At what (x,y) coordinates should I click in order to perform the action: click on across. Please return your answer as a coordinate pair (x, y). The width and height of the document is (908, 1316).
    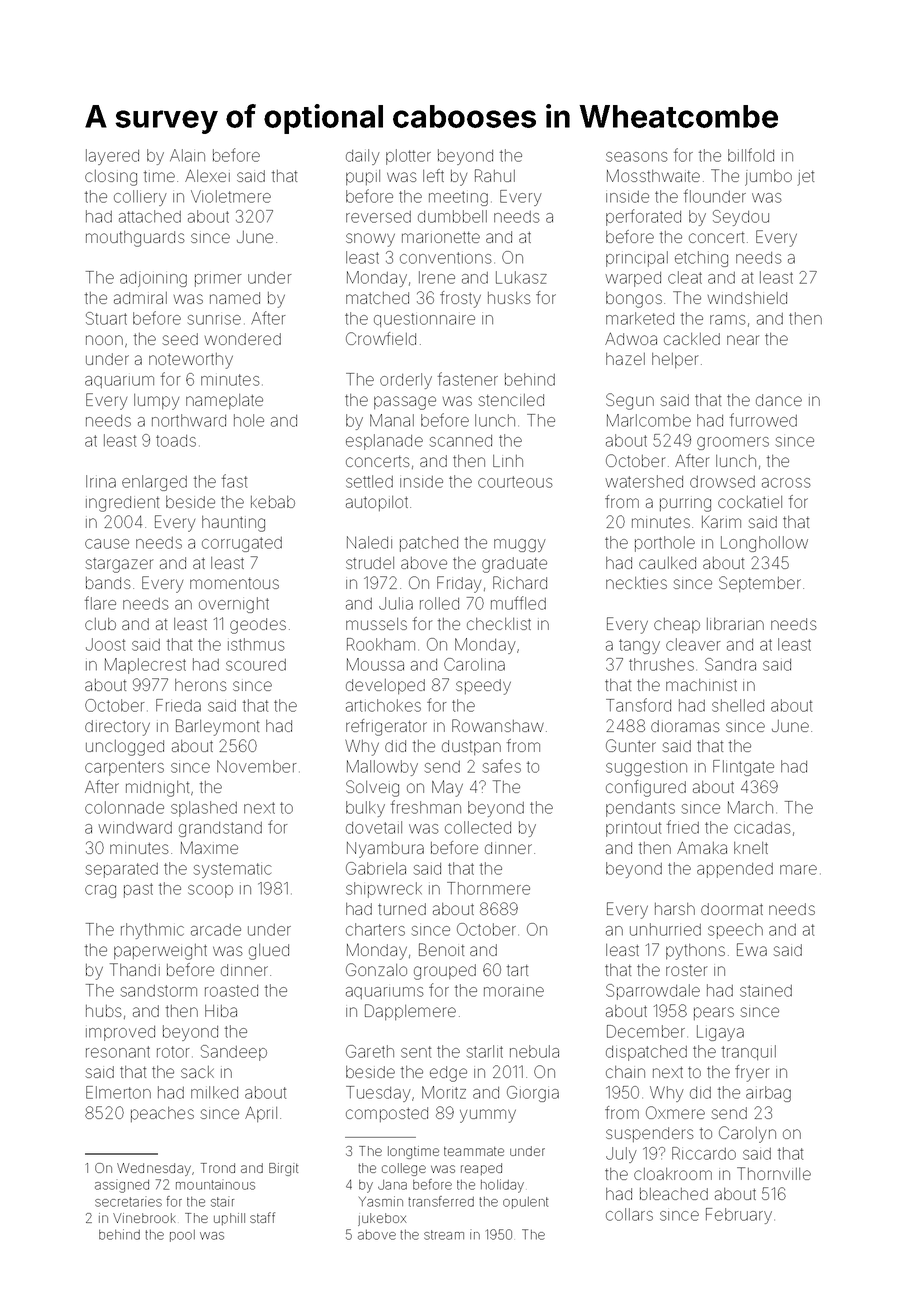
    Looking at the image, I should click on (786, 483).
